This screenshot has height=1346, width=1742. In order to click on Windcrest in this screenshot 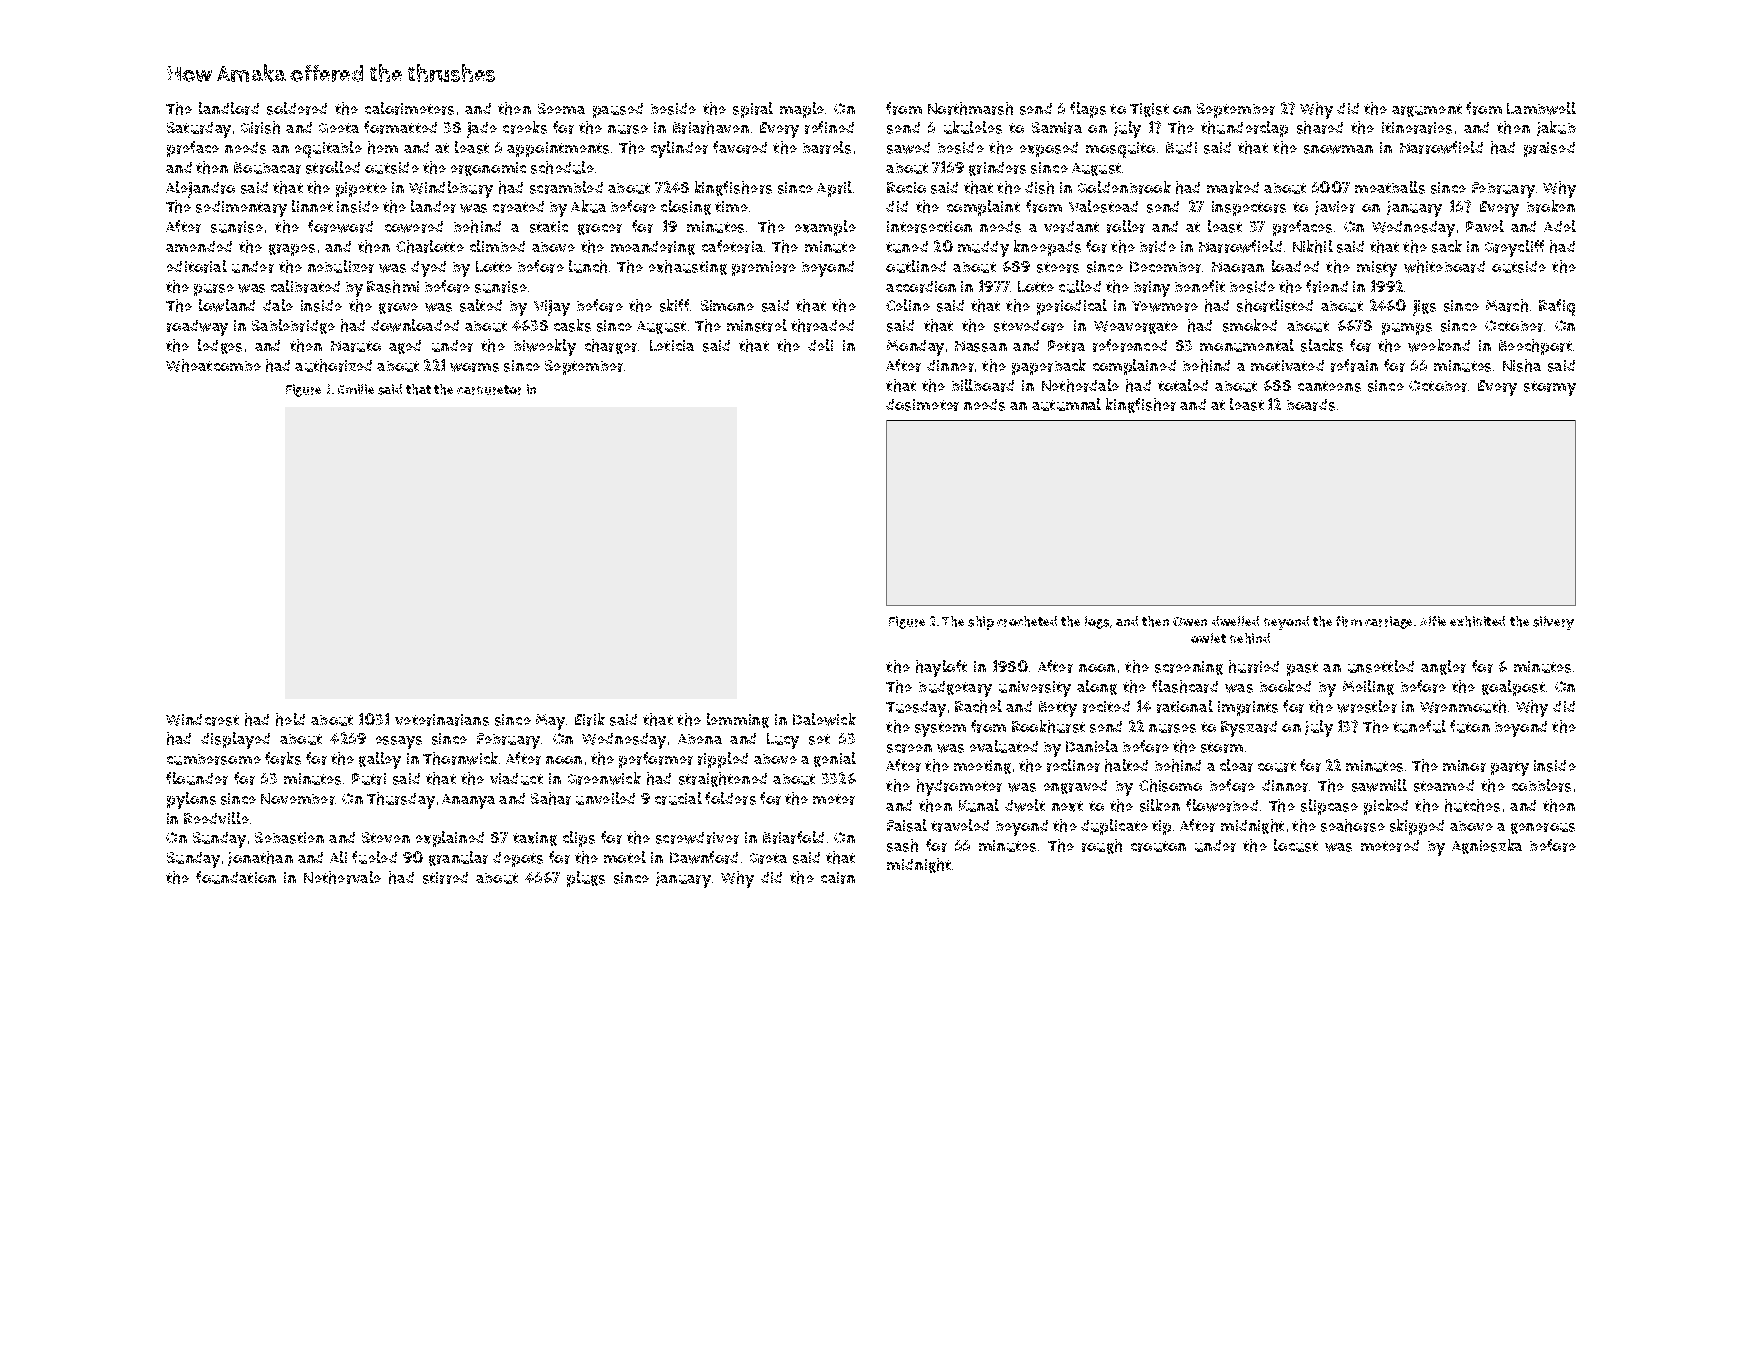, I will do `click(202, 720)`.
